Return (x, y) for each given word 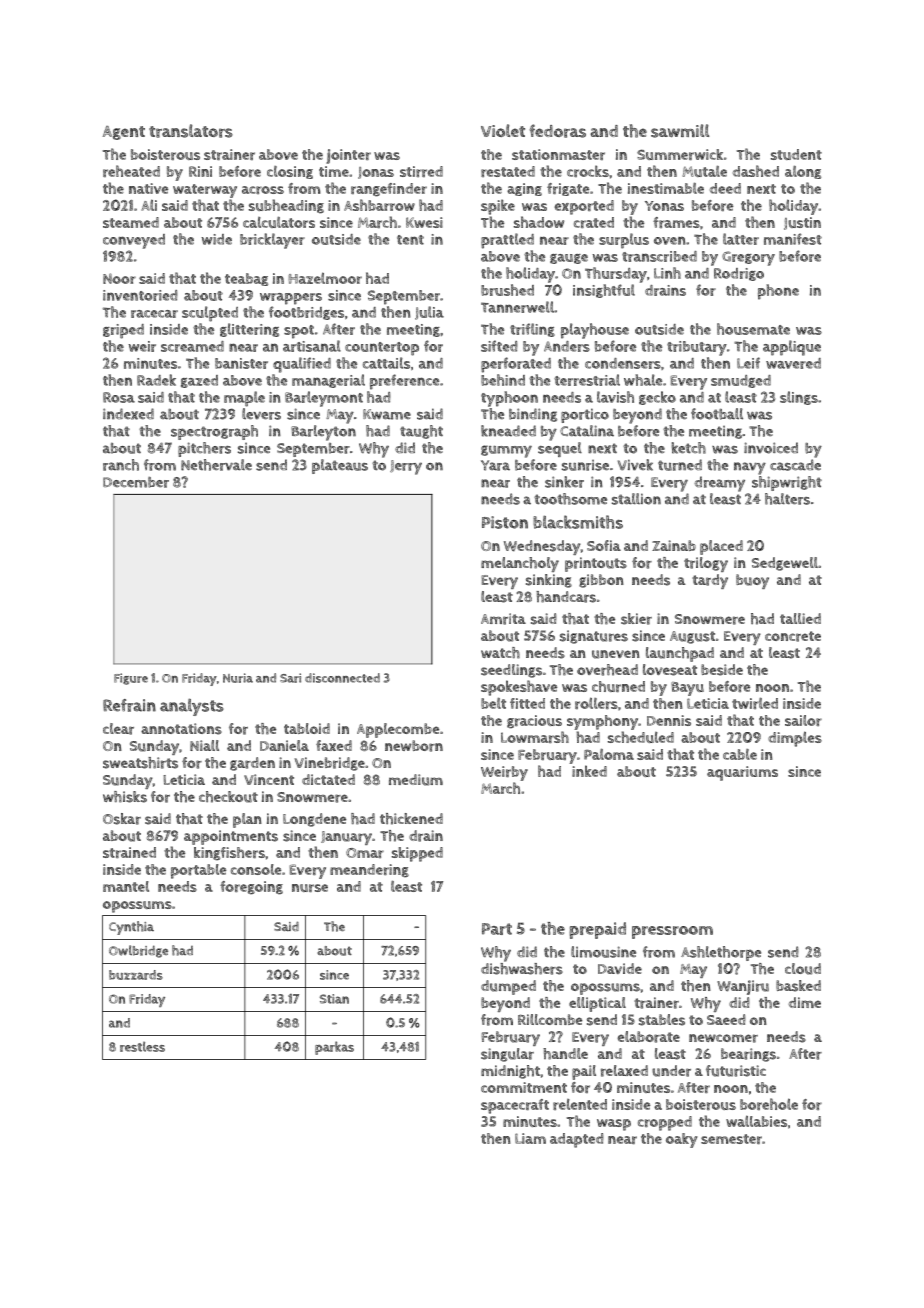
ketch (689, 448)
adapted (577, 1140)
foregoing (251, 888)
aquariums (742, 773)
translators (191, 131)
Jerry (406, 467)
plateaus (340, 466)
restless (142, 1047)
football (717, 414)
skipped (417, 854)
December (136, 482)
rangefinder (389, 189)
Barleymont (324, 399)
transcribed (659, 256)
